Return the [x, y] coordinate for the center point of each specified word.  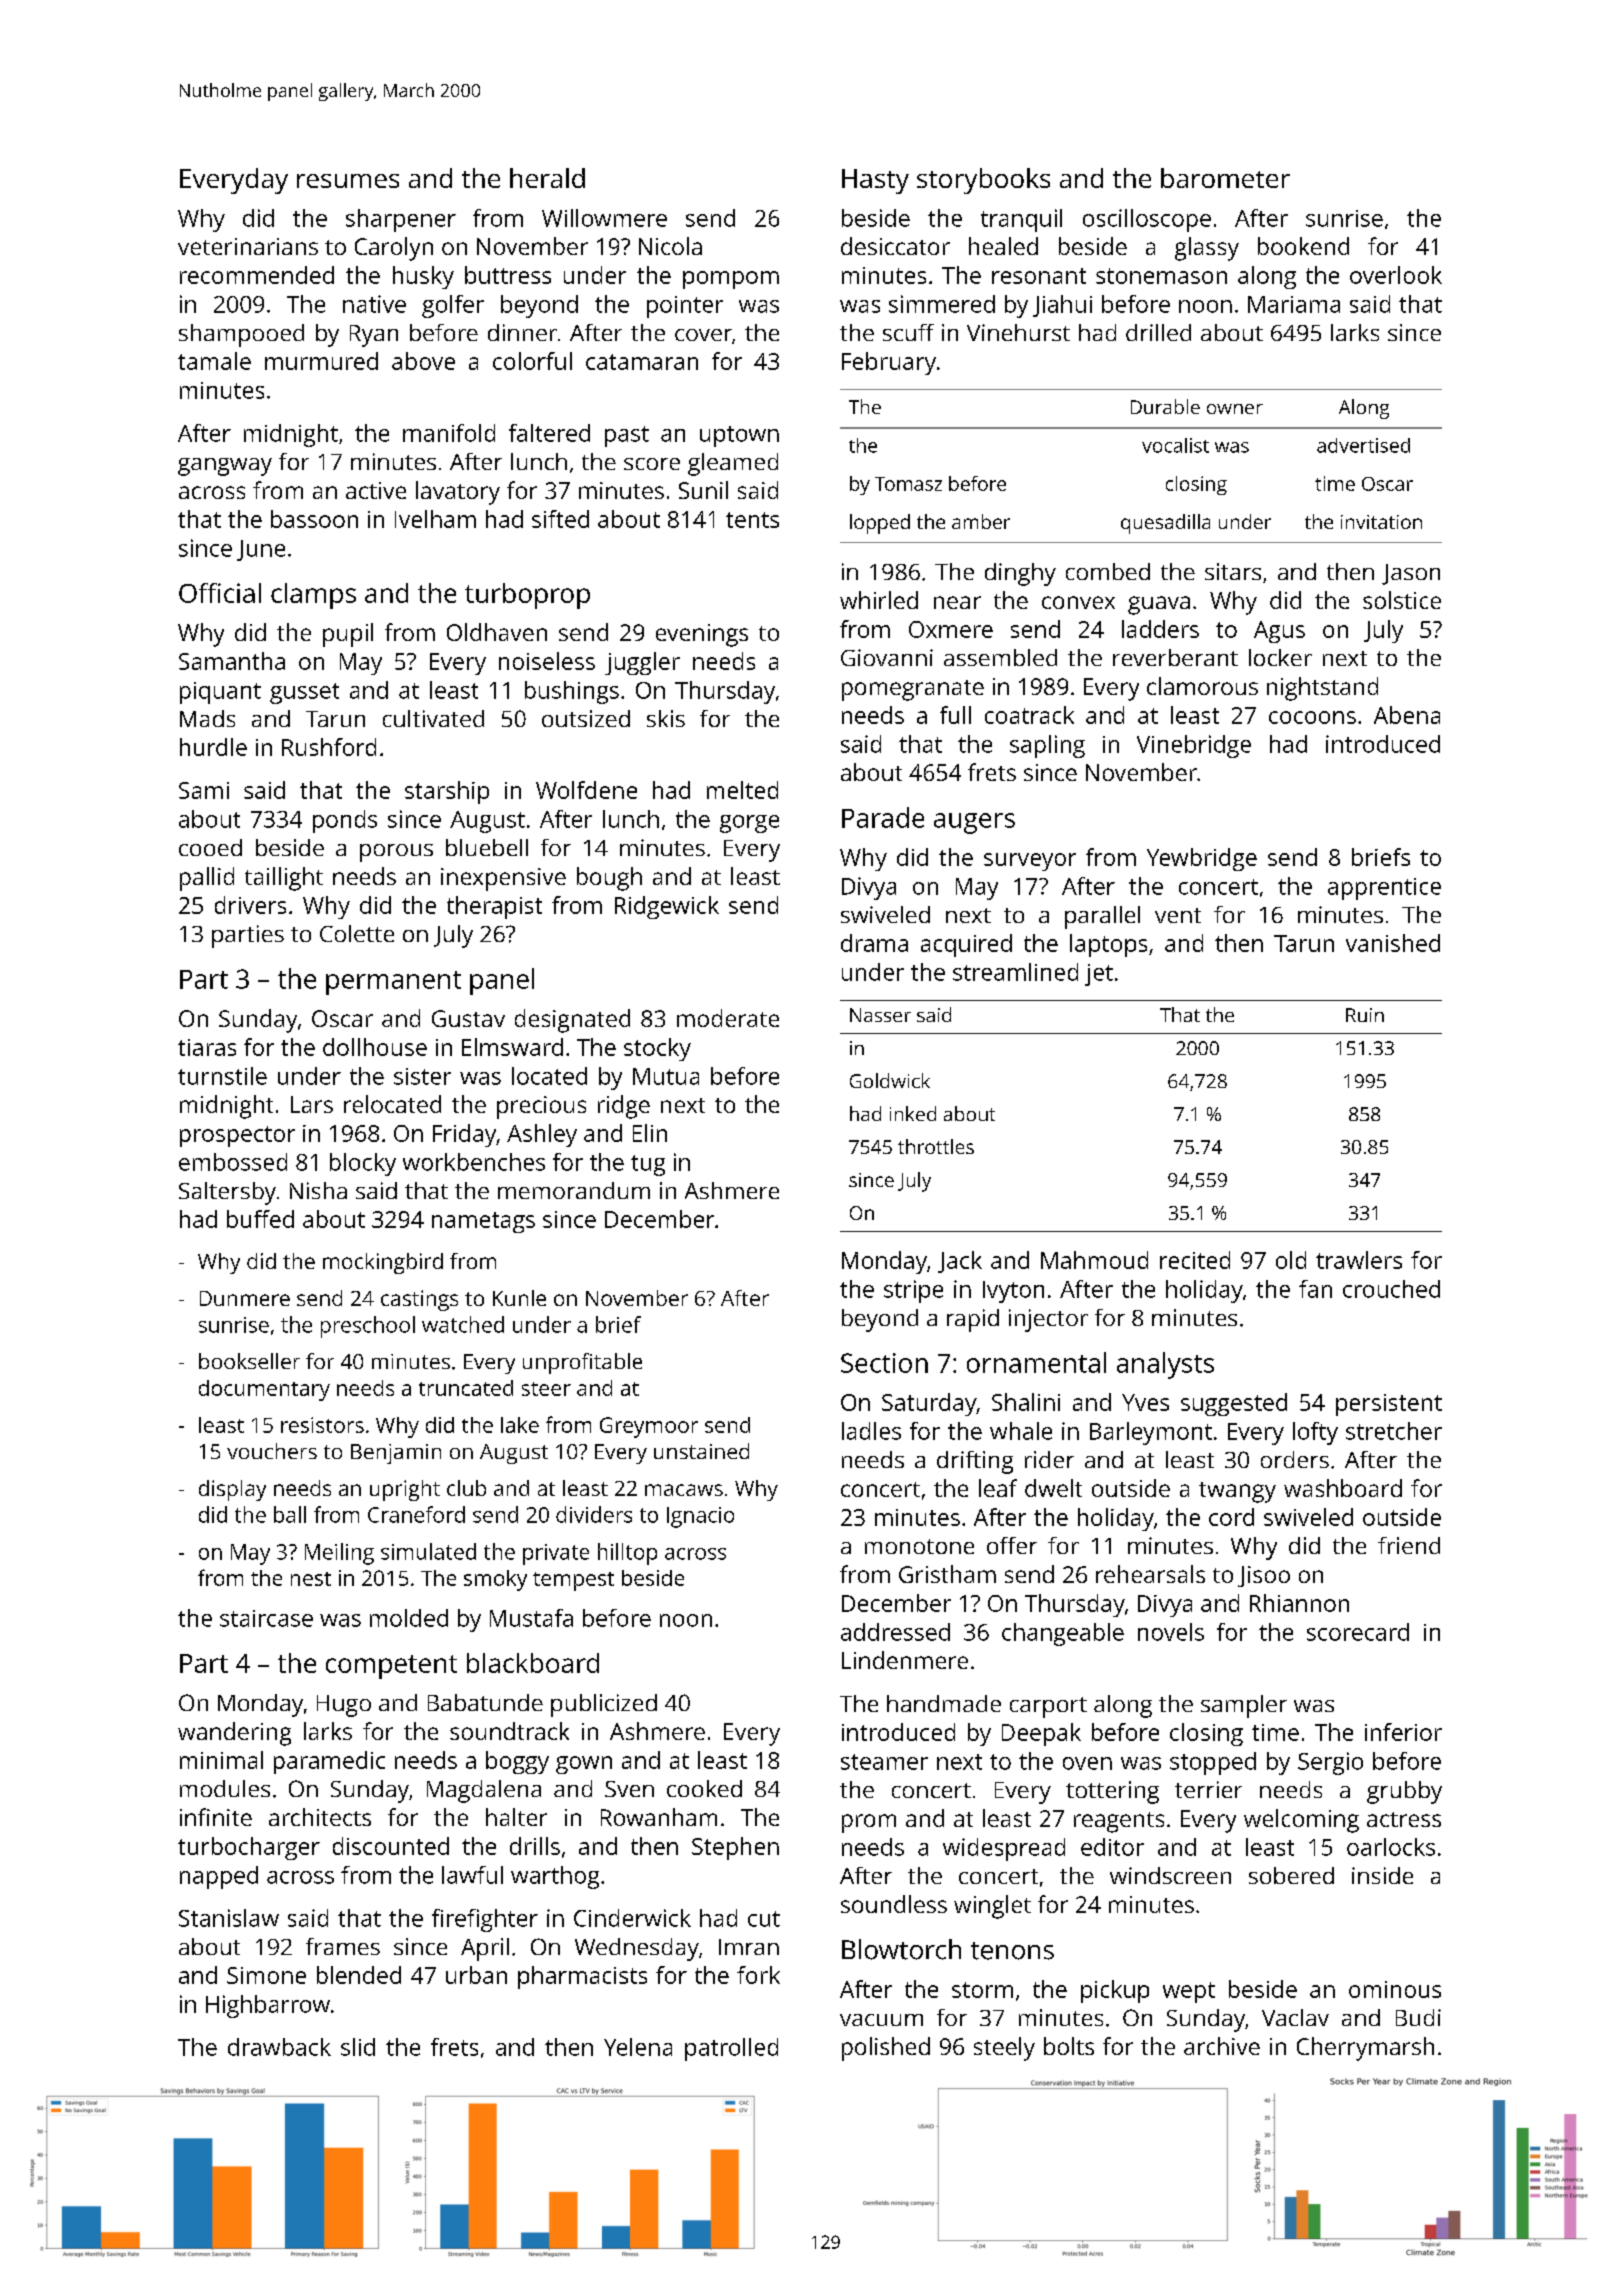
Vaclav [1295, 2017]
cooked [704, 1788]
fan [1315, 1289]
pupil [348, 635]
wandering [234, 1734]
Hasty [875, 181]
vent [1178, 915]
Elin [650, 1133]
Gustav [468, 1018]
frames [343, 1946]
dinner [522, 332]
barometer [1225, 178]
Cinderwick [632, 1918]
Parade [883, 817]
